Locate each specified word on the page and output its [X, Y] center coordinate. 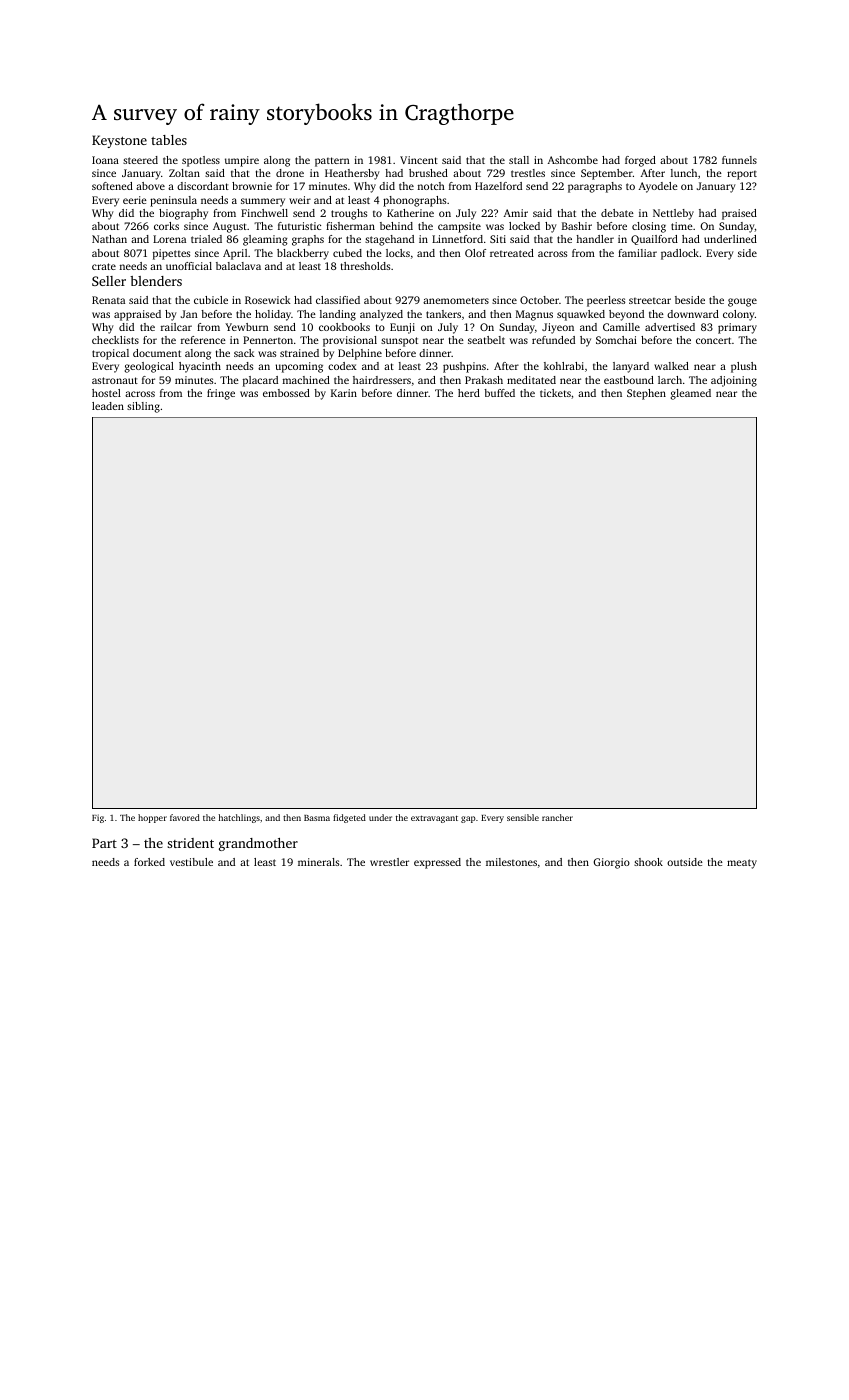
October [539, 300]
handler [595, 239]
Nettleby [673, 214]
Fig [98, 818]
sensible [523, 817]
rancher [557, 817]
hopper [152, 818]
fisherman [350, 226]
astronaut [115, 380]
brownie [252, 186]
